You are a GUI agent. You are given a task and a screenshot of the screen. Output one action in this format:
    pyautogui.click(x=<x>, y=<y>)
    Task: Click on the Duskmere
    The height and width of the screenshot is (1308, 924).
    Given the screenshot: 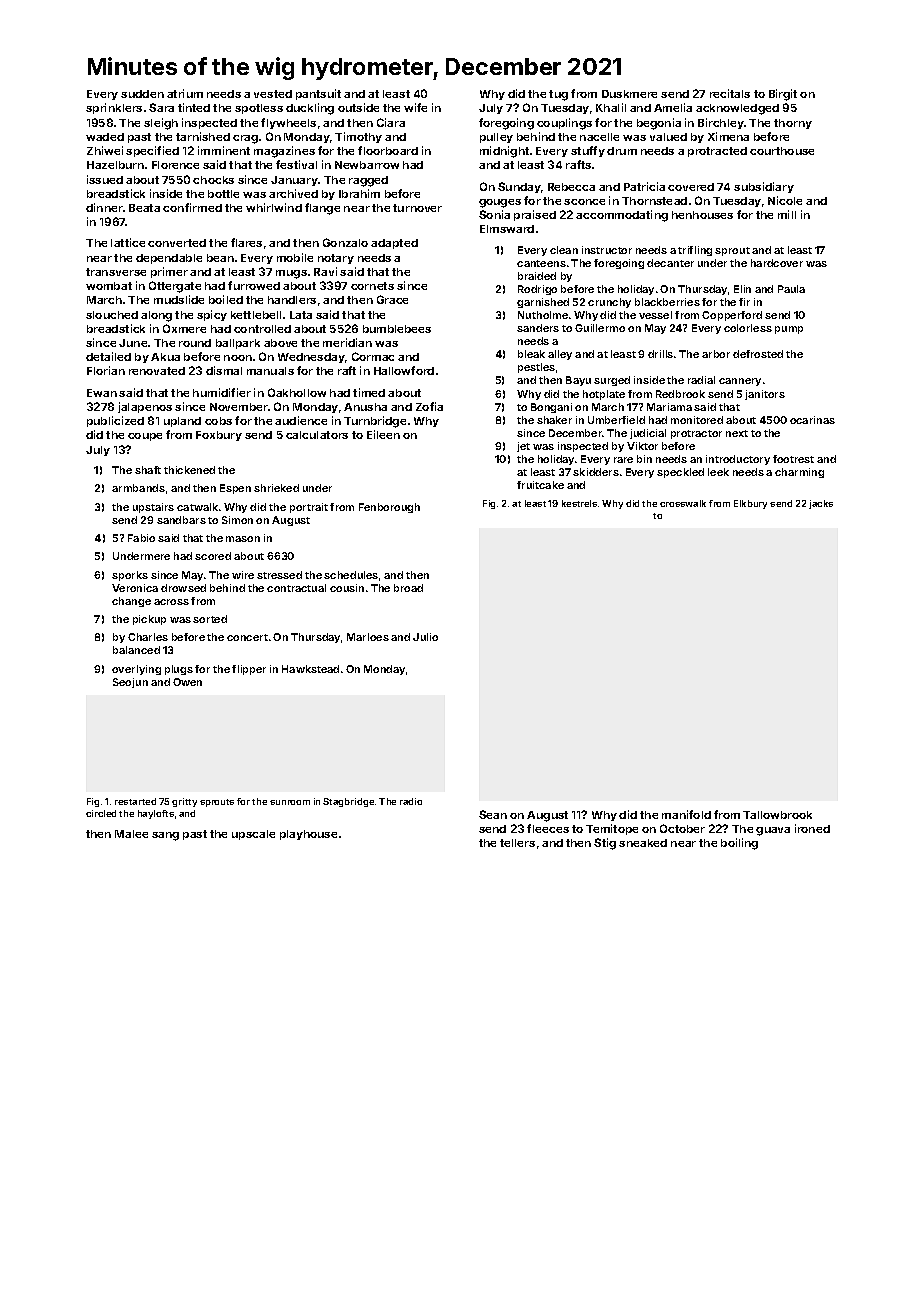 What is the action you would take?
    pyautogui.click(x=629, y=94)
